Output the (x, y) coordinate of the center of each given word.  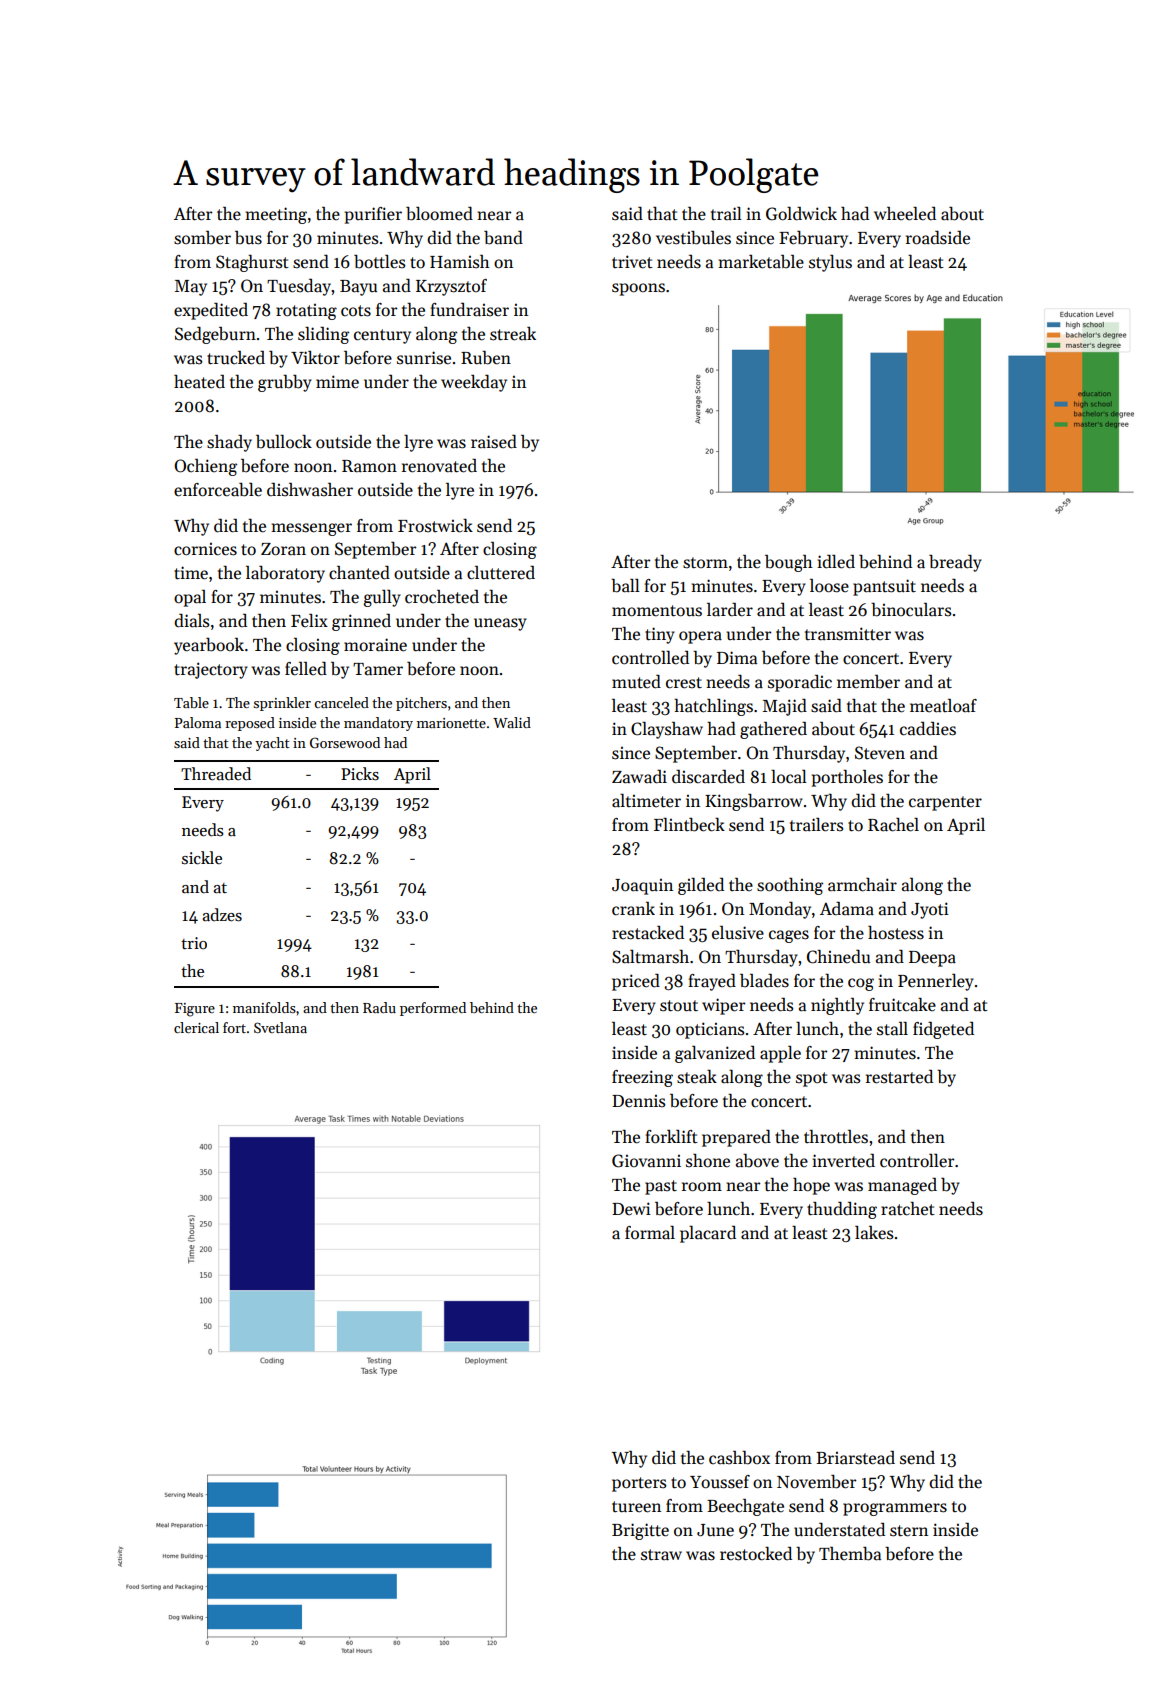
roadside (938, 238)
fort (234, 1027)
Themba (850, 1554)
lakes (874, 1233)
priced (636, 982)
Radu (379, 1007)
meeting (276, 215)
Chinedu (838, 957)
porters (639, 1484)
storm (705, 563)
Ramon (369, 466)
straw (661, 1554)
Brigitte (640, 1531)
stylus (830, 263)
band (503, 238)
